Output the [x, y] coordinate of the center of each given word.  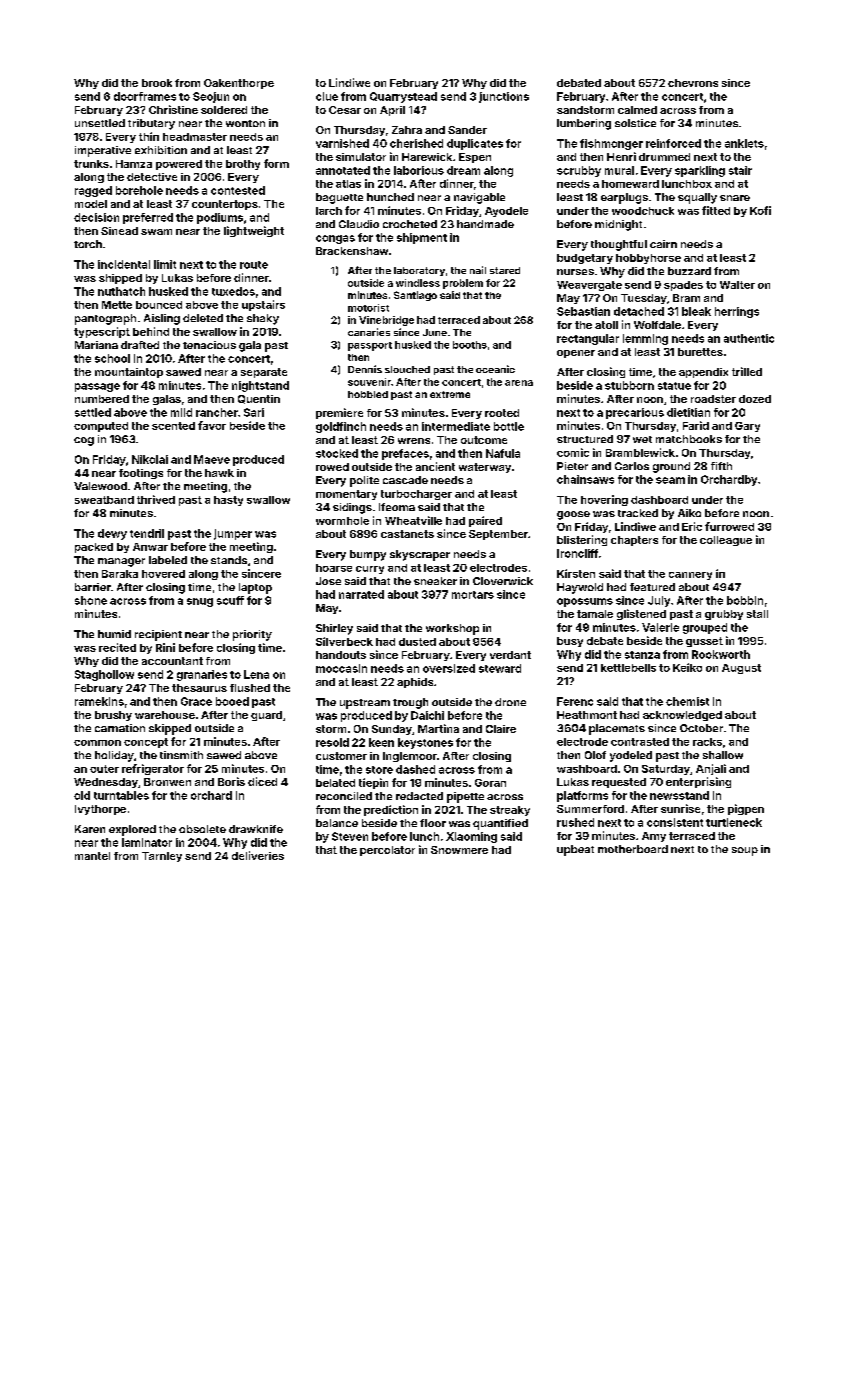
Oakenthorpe [239, 84]
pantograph [105, 319]
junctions [504, 97]
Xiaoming [471, 837]
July [659, 601]
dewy [112, 534]
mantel [92, 856]
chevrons [693, 83]
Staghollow [104, 675]
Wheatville [413, 520]
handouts [341, 655]
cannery [690, 576]
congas [335, 239]
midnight [618, 225]
